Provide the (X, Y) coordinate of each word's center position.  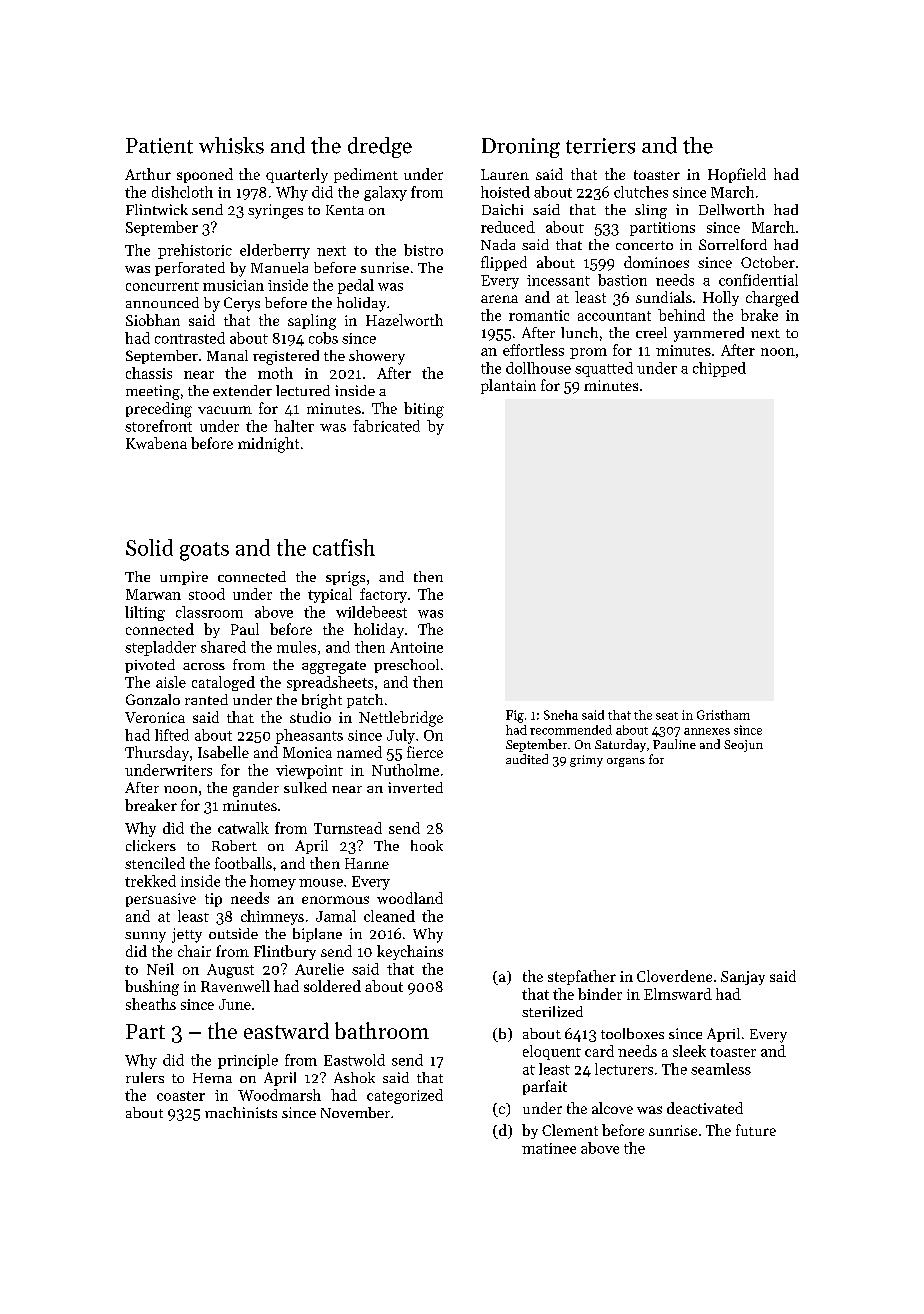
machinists (241, 1112)
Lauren (505, 174)
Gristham (723, 715)
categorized (405, 1096)
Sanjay (743, 978)
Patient (159, 146)
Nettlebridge (401, 719)
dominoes (656, 262)
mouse (321, 883)
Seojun (743, 746)
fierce (425, 752)
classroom (209, 612)
